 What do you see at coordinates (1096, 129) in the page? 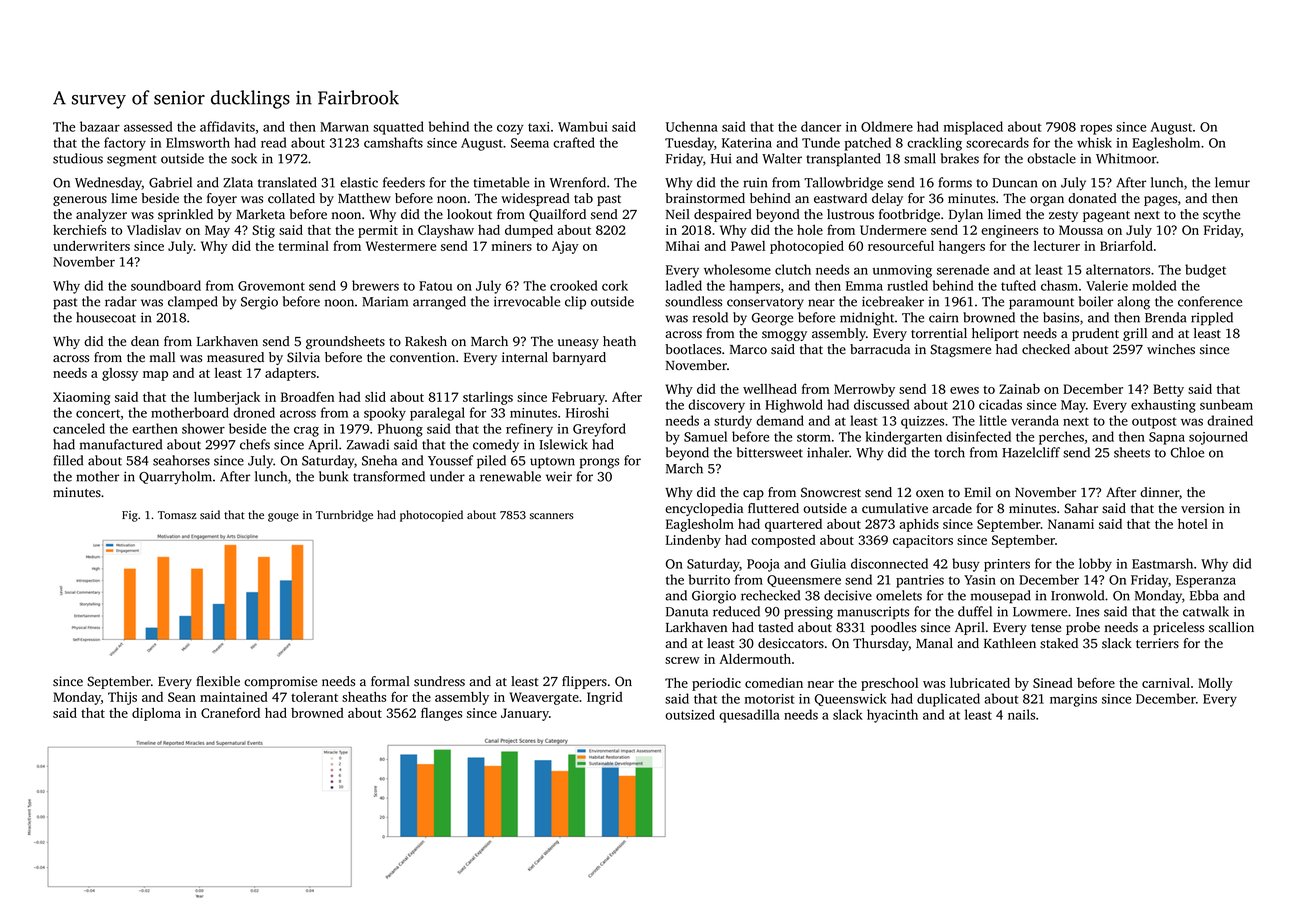
I see `ropes` at bounding box center [1096, 129].
